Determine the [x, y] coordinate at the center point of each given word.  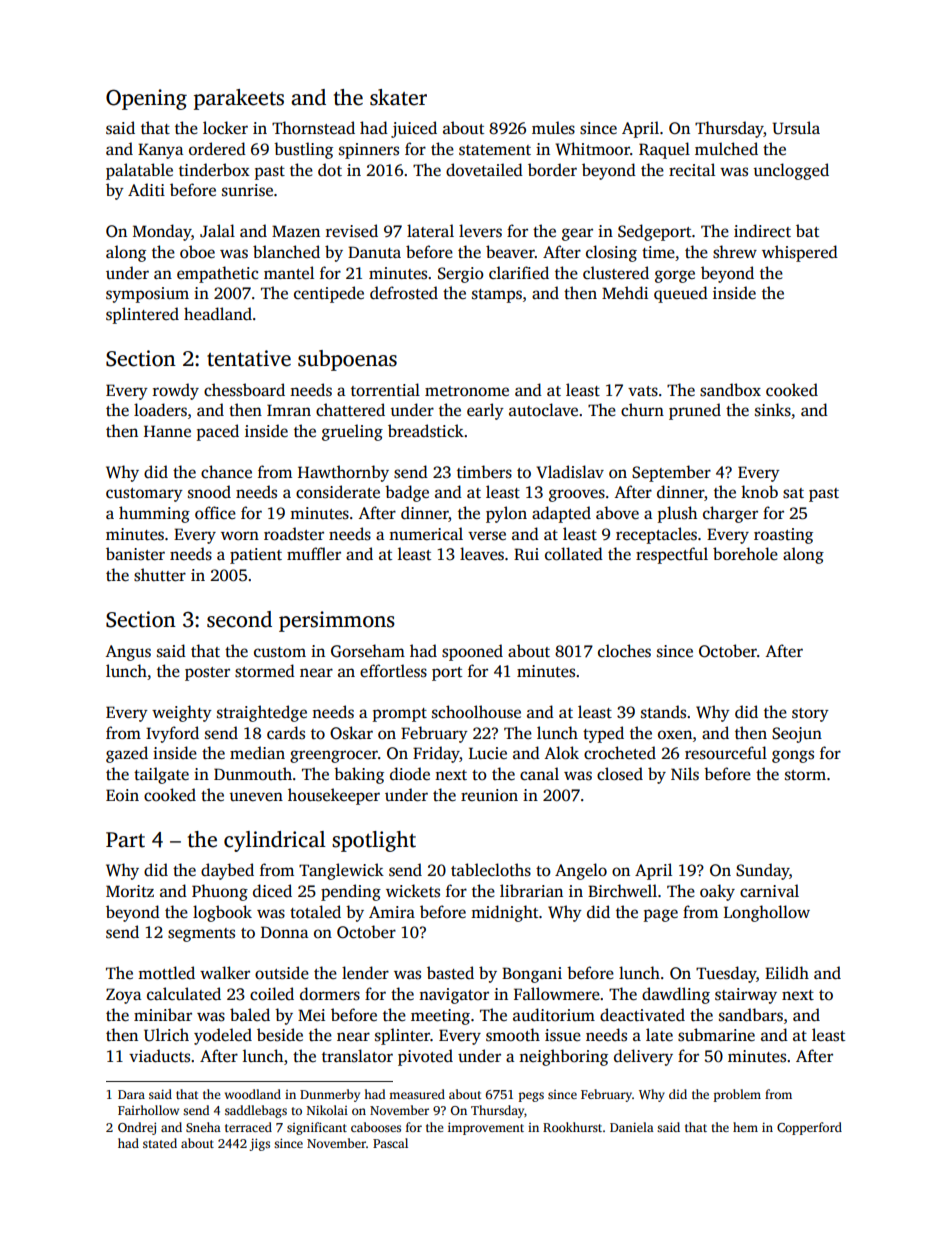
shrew [735, 252]
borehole [745, 554]
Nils [685, 774]
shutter [160, 575]
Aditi [146, 190]
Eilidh [787, 973]
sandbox [730, 390]
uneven [256, 797]
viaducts [159, 1056]
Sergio [461, 275]
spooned [472, 652]
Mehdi [625, 292]
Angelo [581, 871]
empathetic [217, 274]
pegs [531, 1097]
